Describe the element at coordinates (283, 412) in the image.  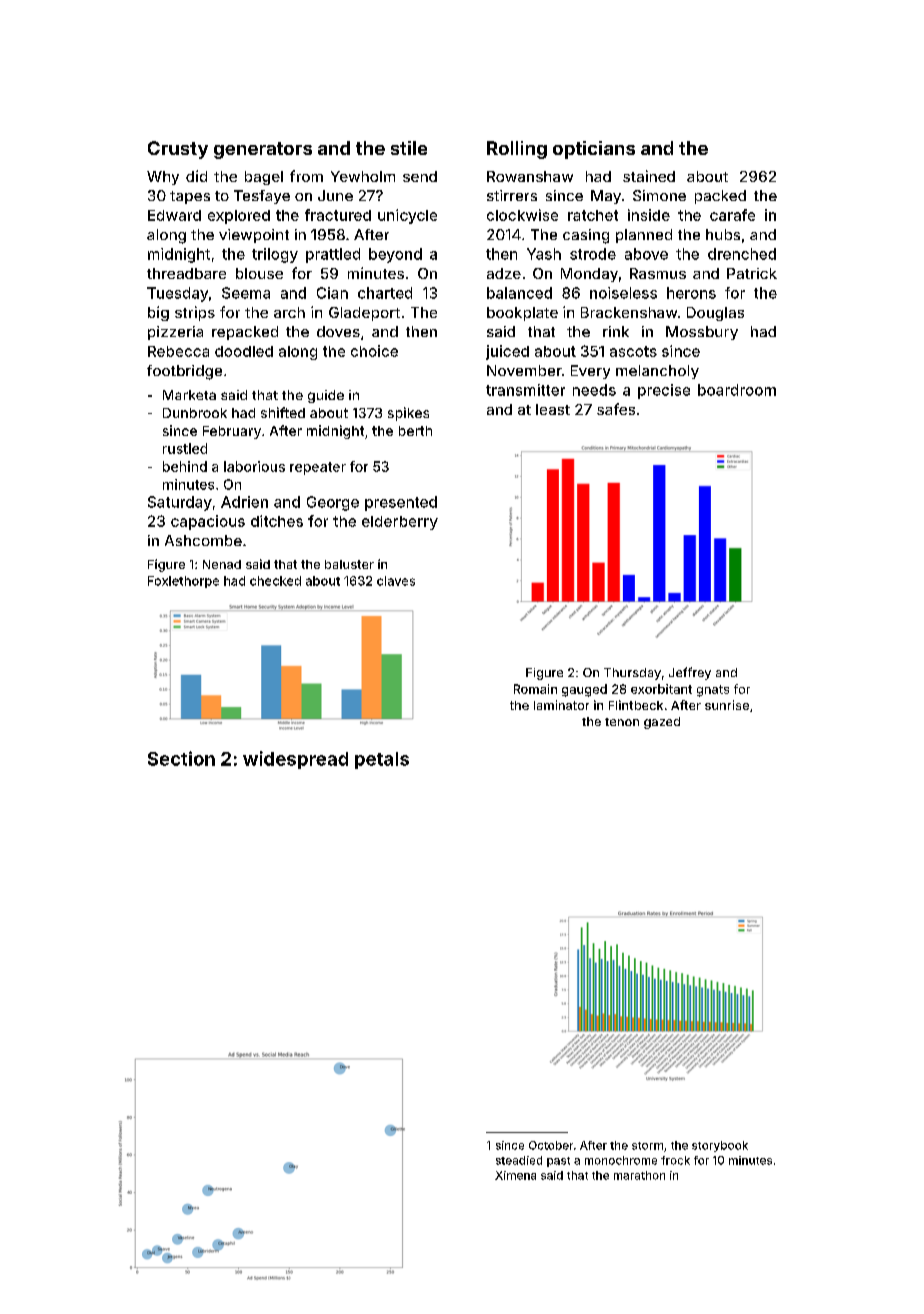
I see `shifted` at that location.
